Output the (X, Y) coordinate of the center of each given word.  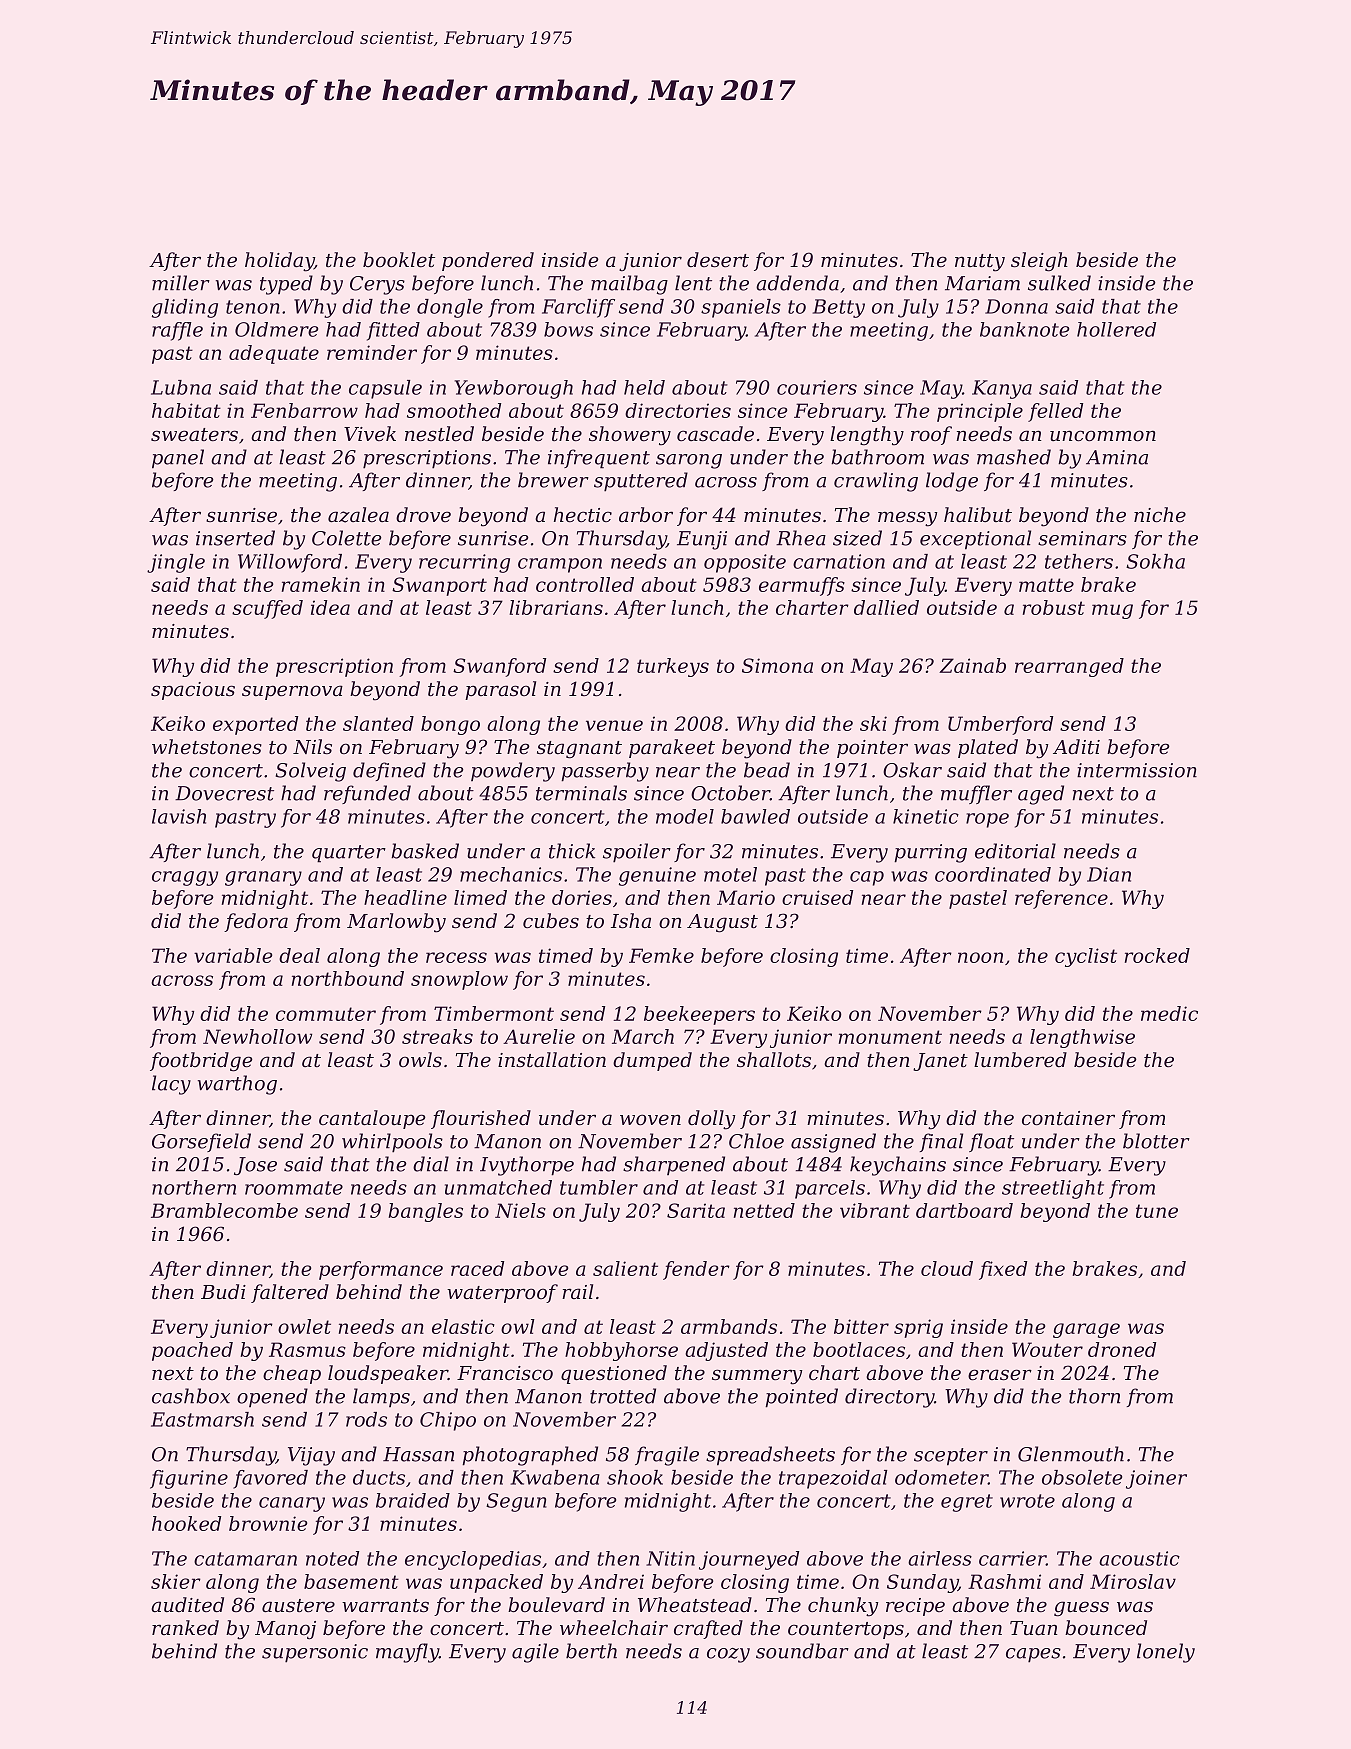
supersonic (315, 1653)
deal (299, 955)
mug (1112, 611)
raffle (177, 331)
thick (572, 851)
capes (1033, 1655)
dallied (886, 607)
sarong (689, 461)
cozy (728, 1655)
